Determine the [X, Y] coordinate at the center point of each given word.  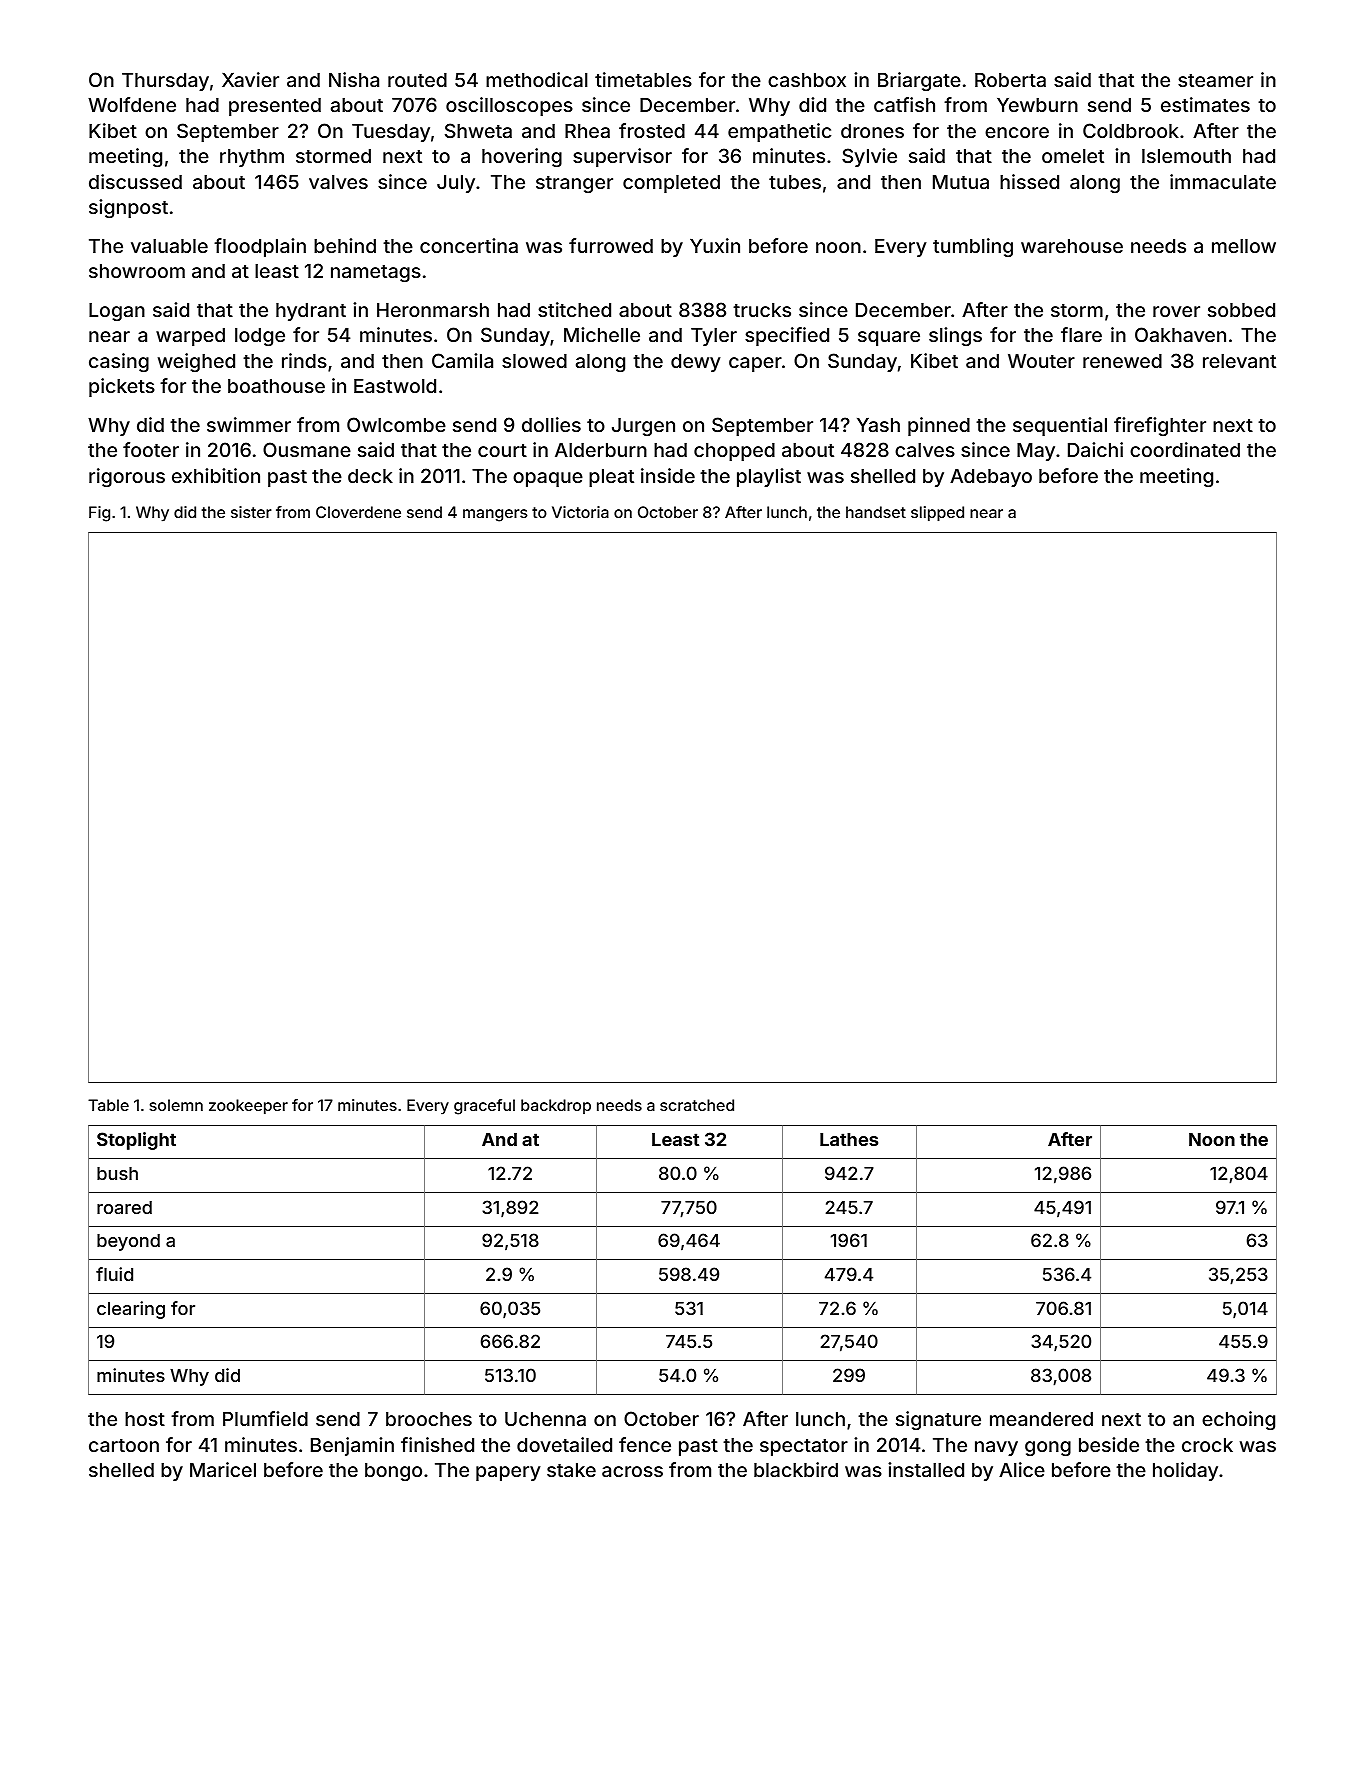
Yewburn [1037, 105]
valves [338, 182]
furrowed [611, 245]
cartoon [124, 1445]
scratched [697, 1105]
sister [251, 512]
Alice [1022, 1469]
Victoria [580, 512]
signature [938, 1420]
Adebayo [991, 478]
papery [508, 1473]
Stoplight [136, 1141]
